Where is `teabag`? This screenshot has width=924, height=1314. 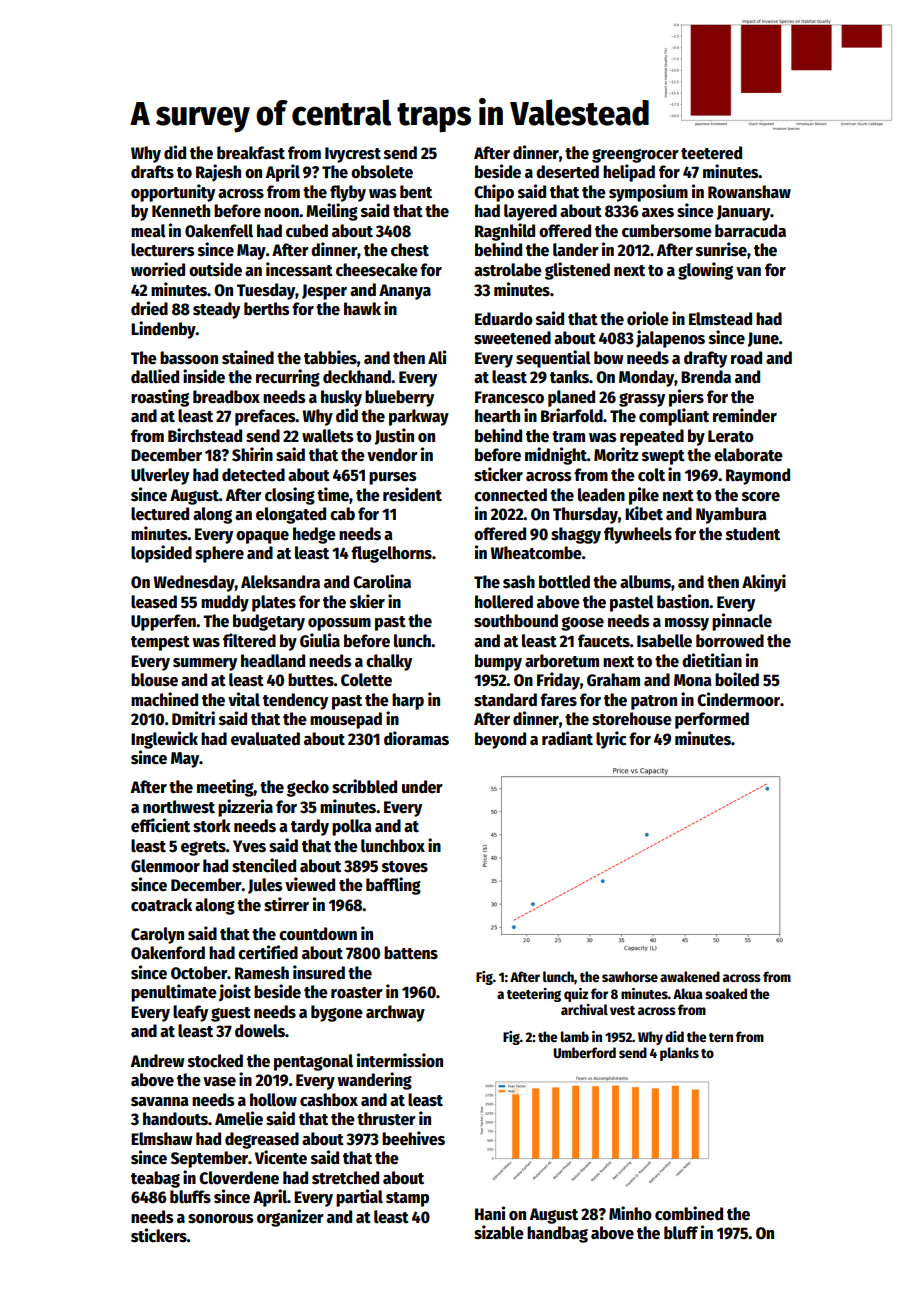 teabag is located at coordinates (155, 1179).
